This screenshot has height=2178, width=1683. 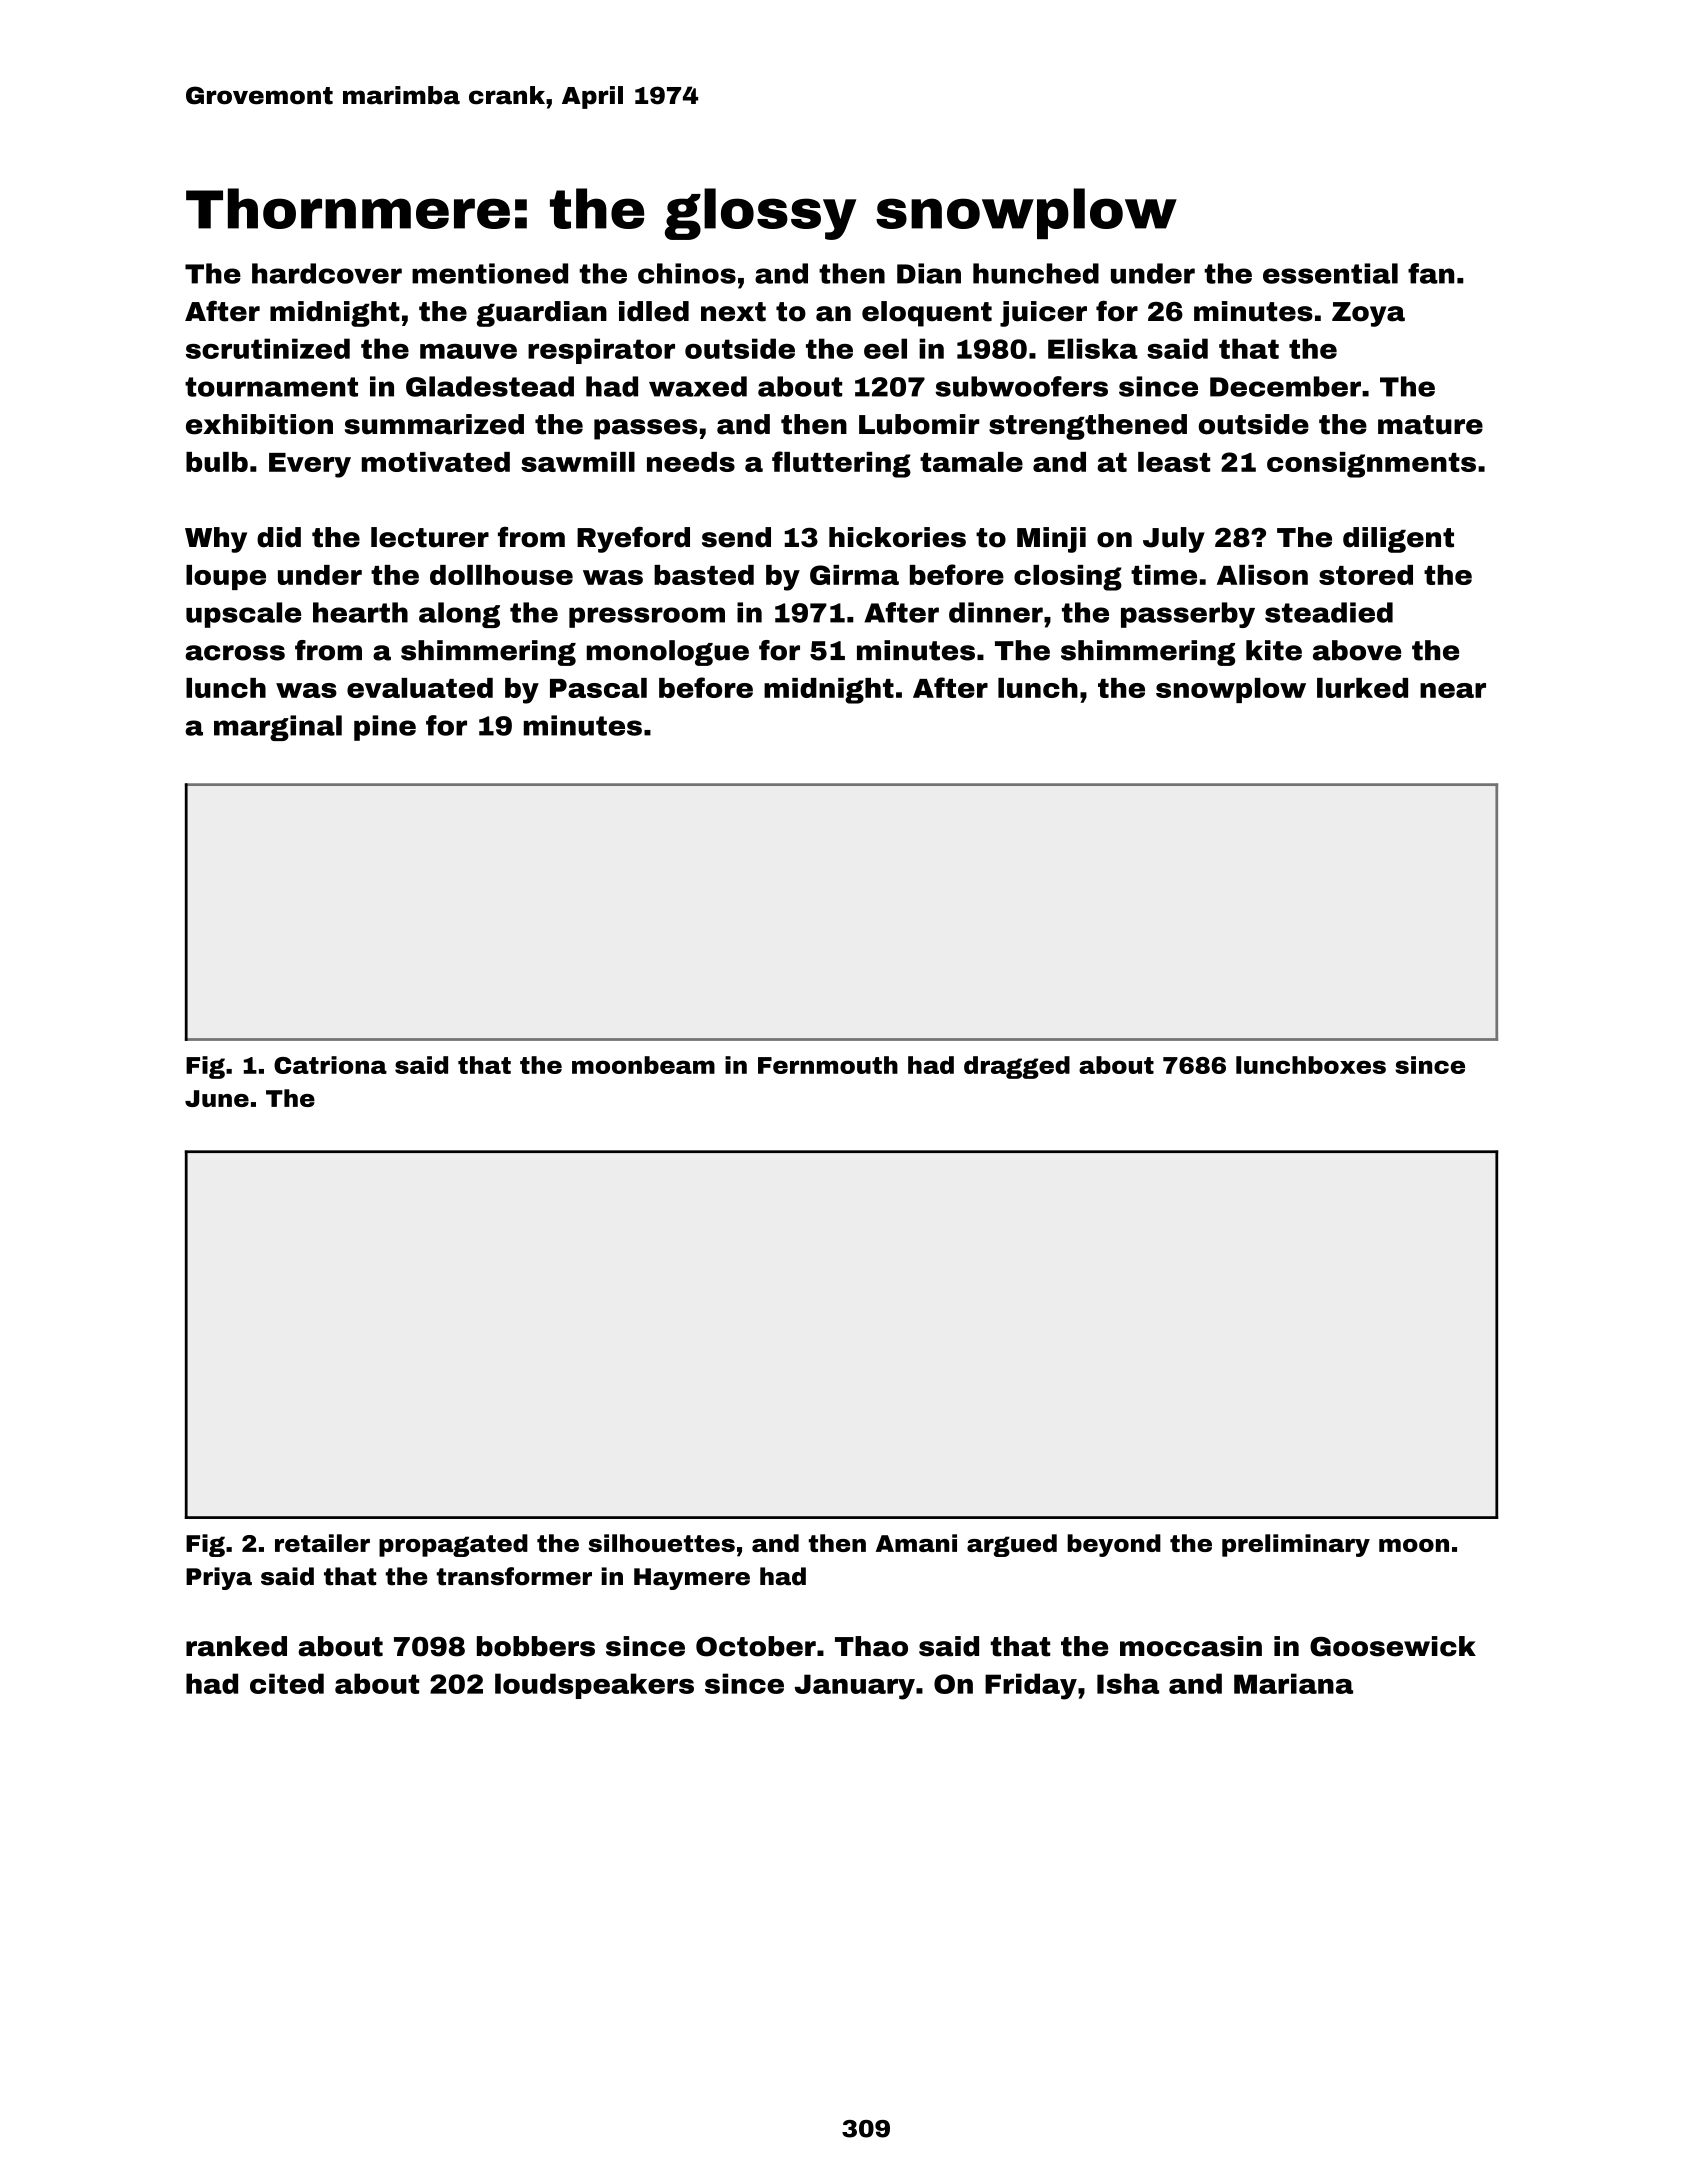 What do you see at coordinates (996, 612) in the screenshot?
I see `dinner` at bounding box center [996, 612].
